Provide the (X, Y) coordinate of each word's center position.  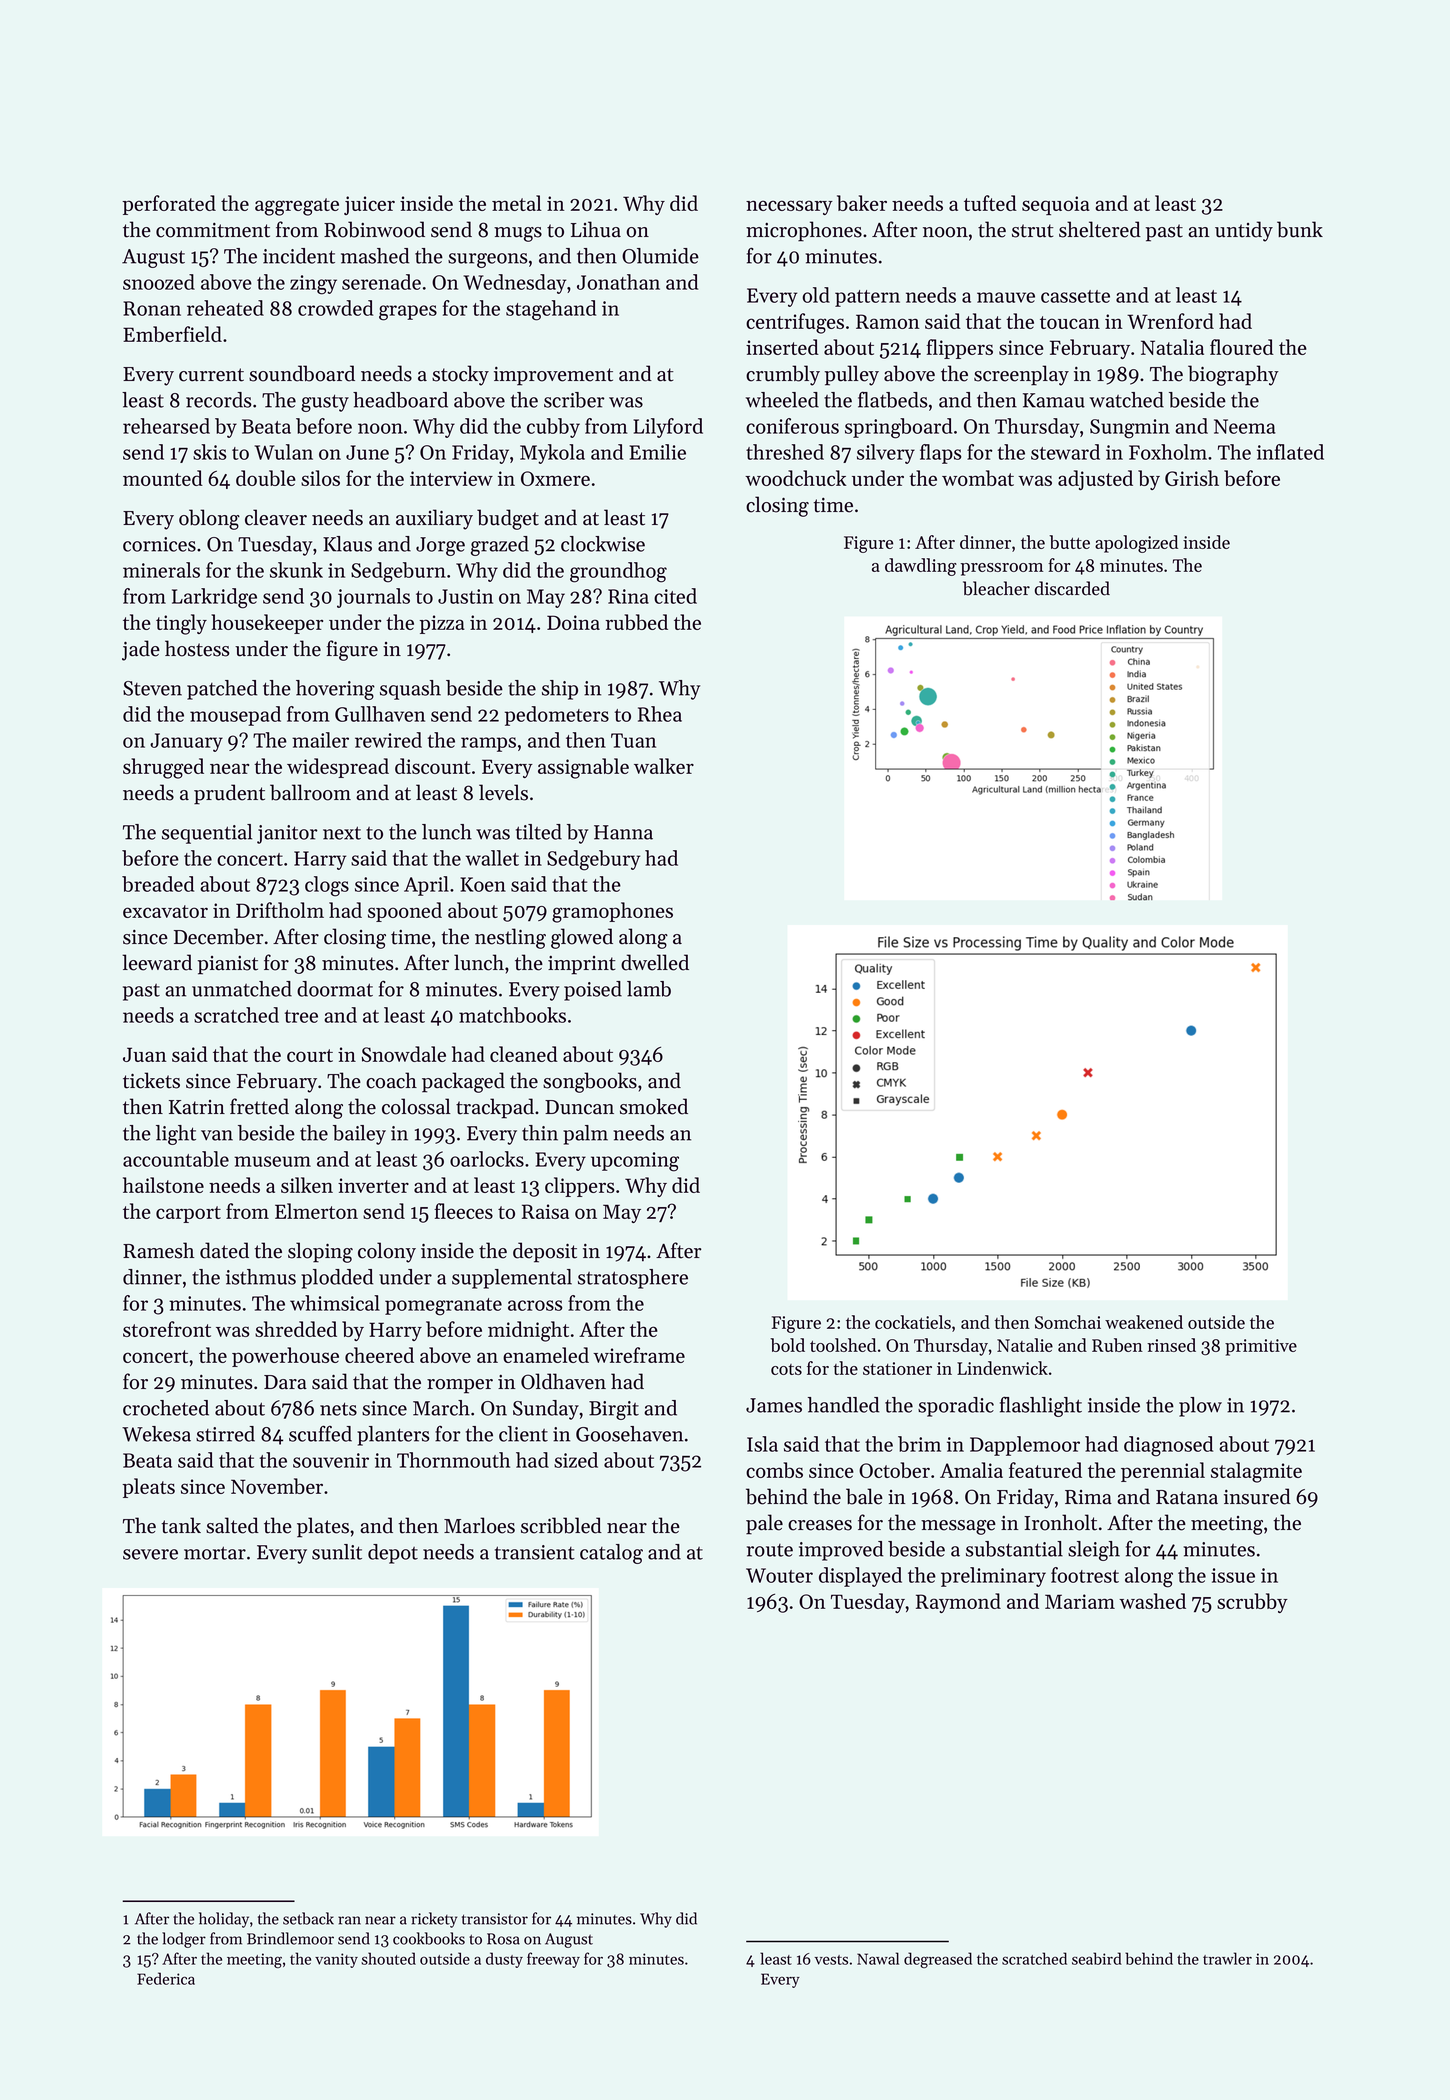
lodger (184, 1940)
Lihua (596, 229)
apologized (1136, 544)
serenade (381, 282)
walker (664, 766)
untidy (1244, 231)
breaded (158, 884)
